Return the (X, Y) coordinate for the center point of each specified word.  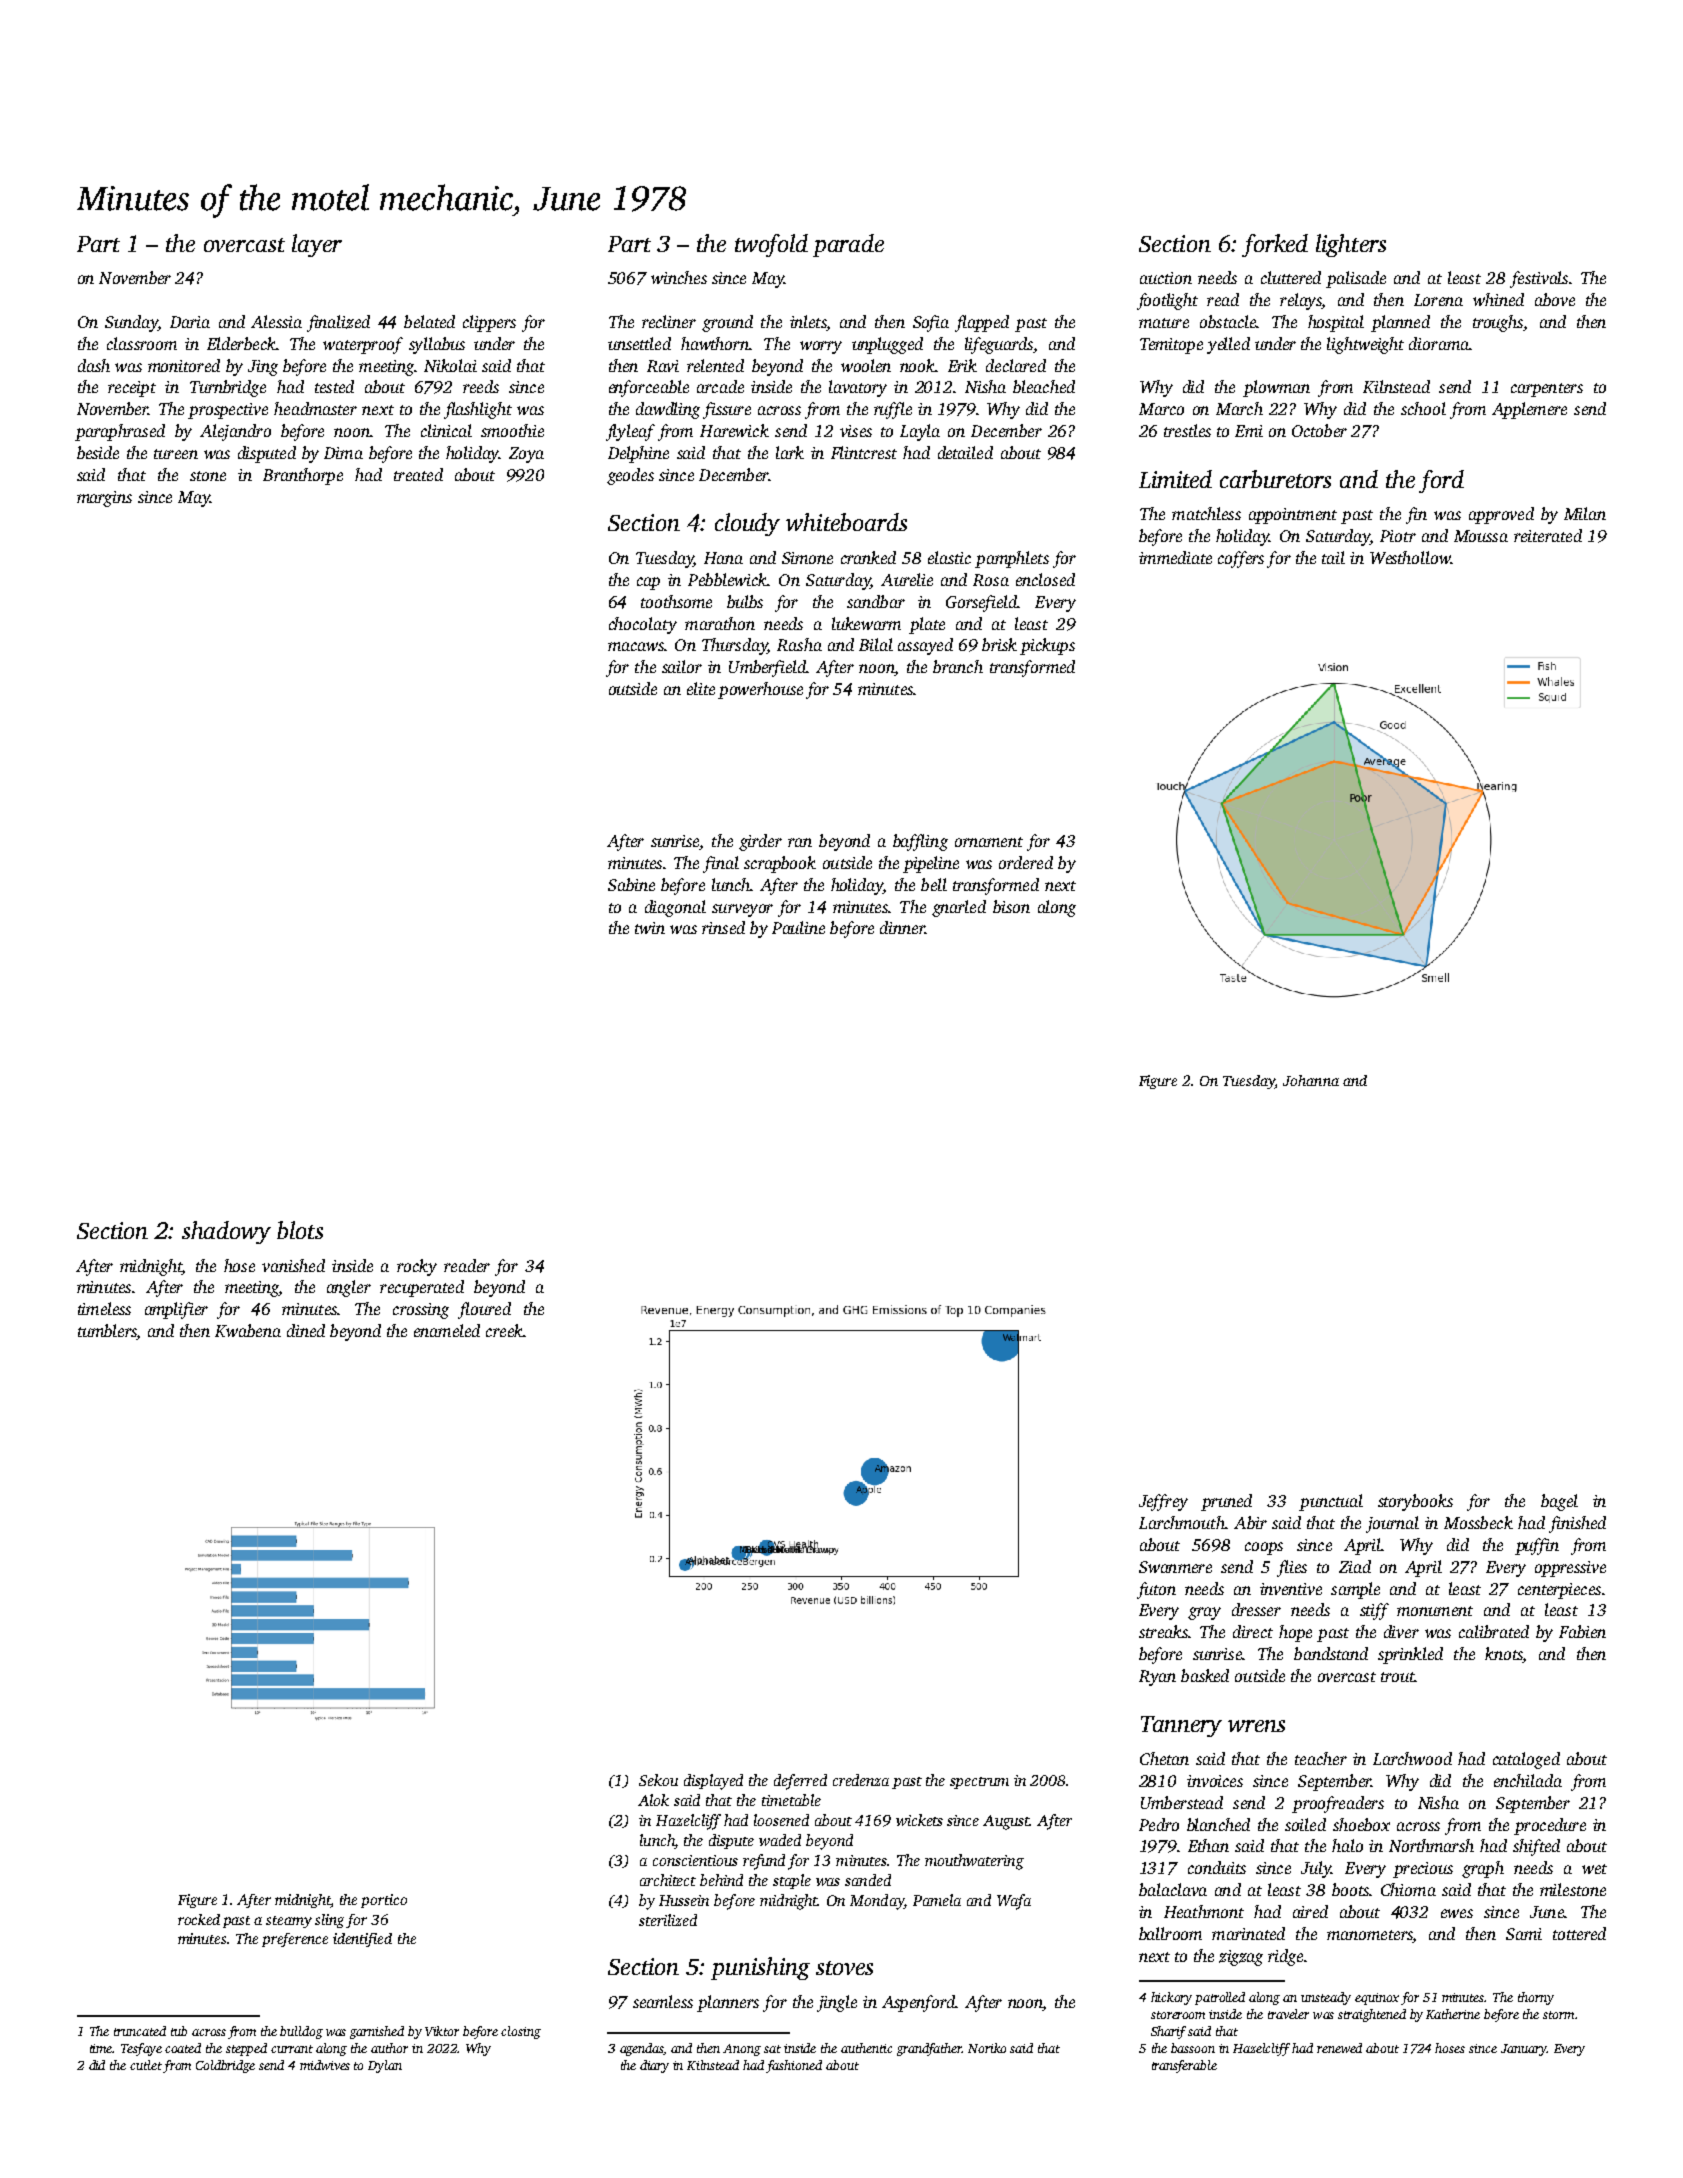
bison (1011, 906)
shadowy (226, 1232)
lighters (1351, 245)
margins (104, 499)
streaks (1163, 1631)
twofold (771, 245)
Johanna (1311, 1080)
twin (650, 928)
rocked (199, 1919)
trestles (1187, 430)
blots (300, 1230)
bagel (1559, 1502)
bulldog (301, 2032)
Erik (962, 365)
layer (317, 245)
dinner (902, 927)
